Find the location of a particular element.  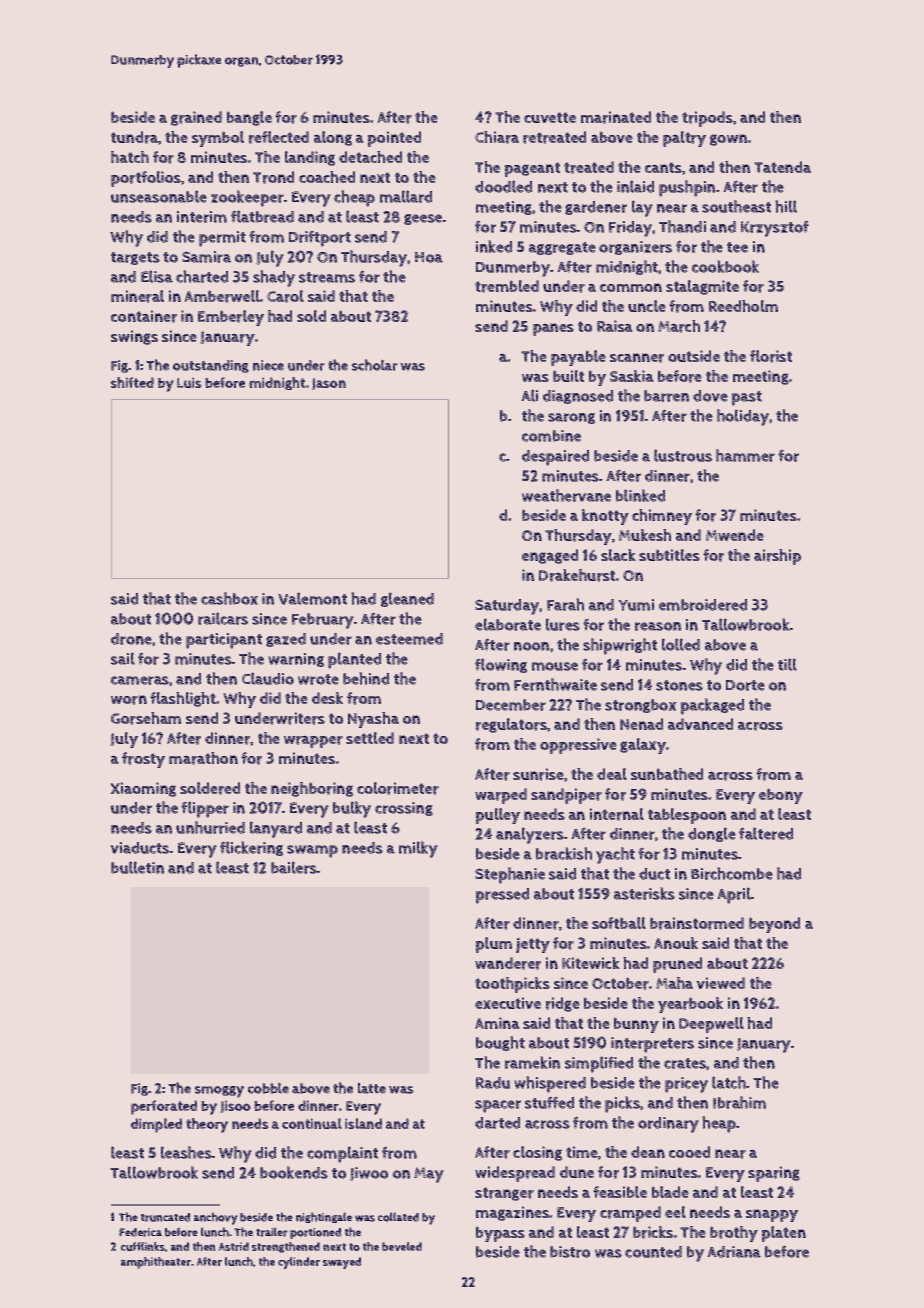

common is located at coordinates (631, 287).
